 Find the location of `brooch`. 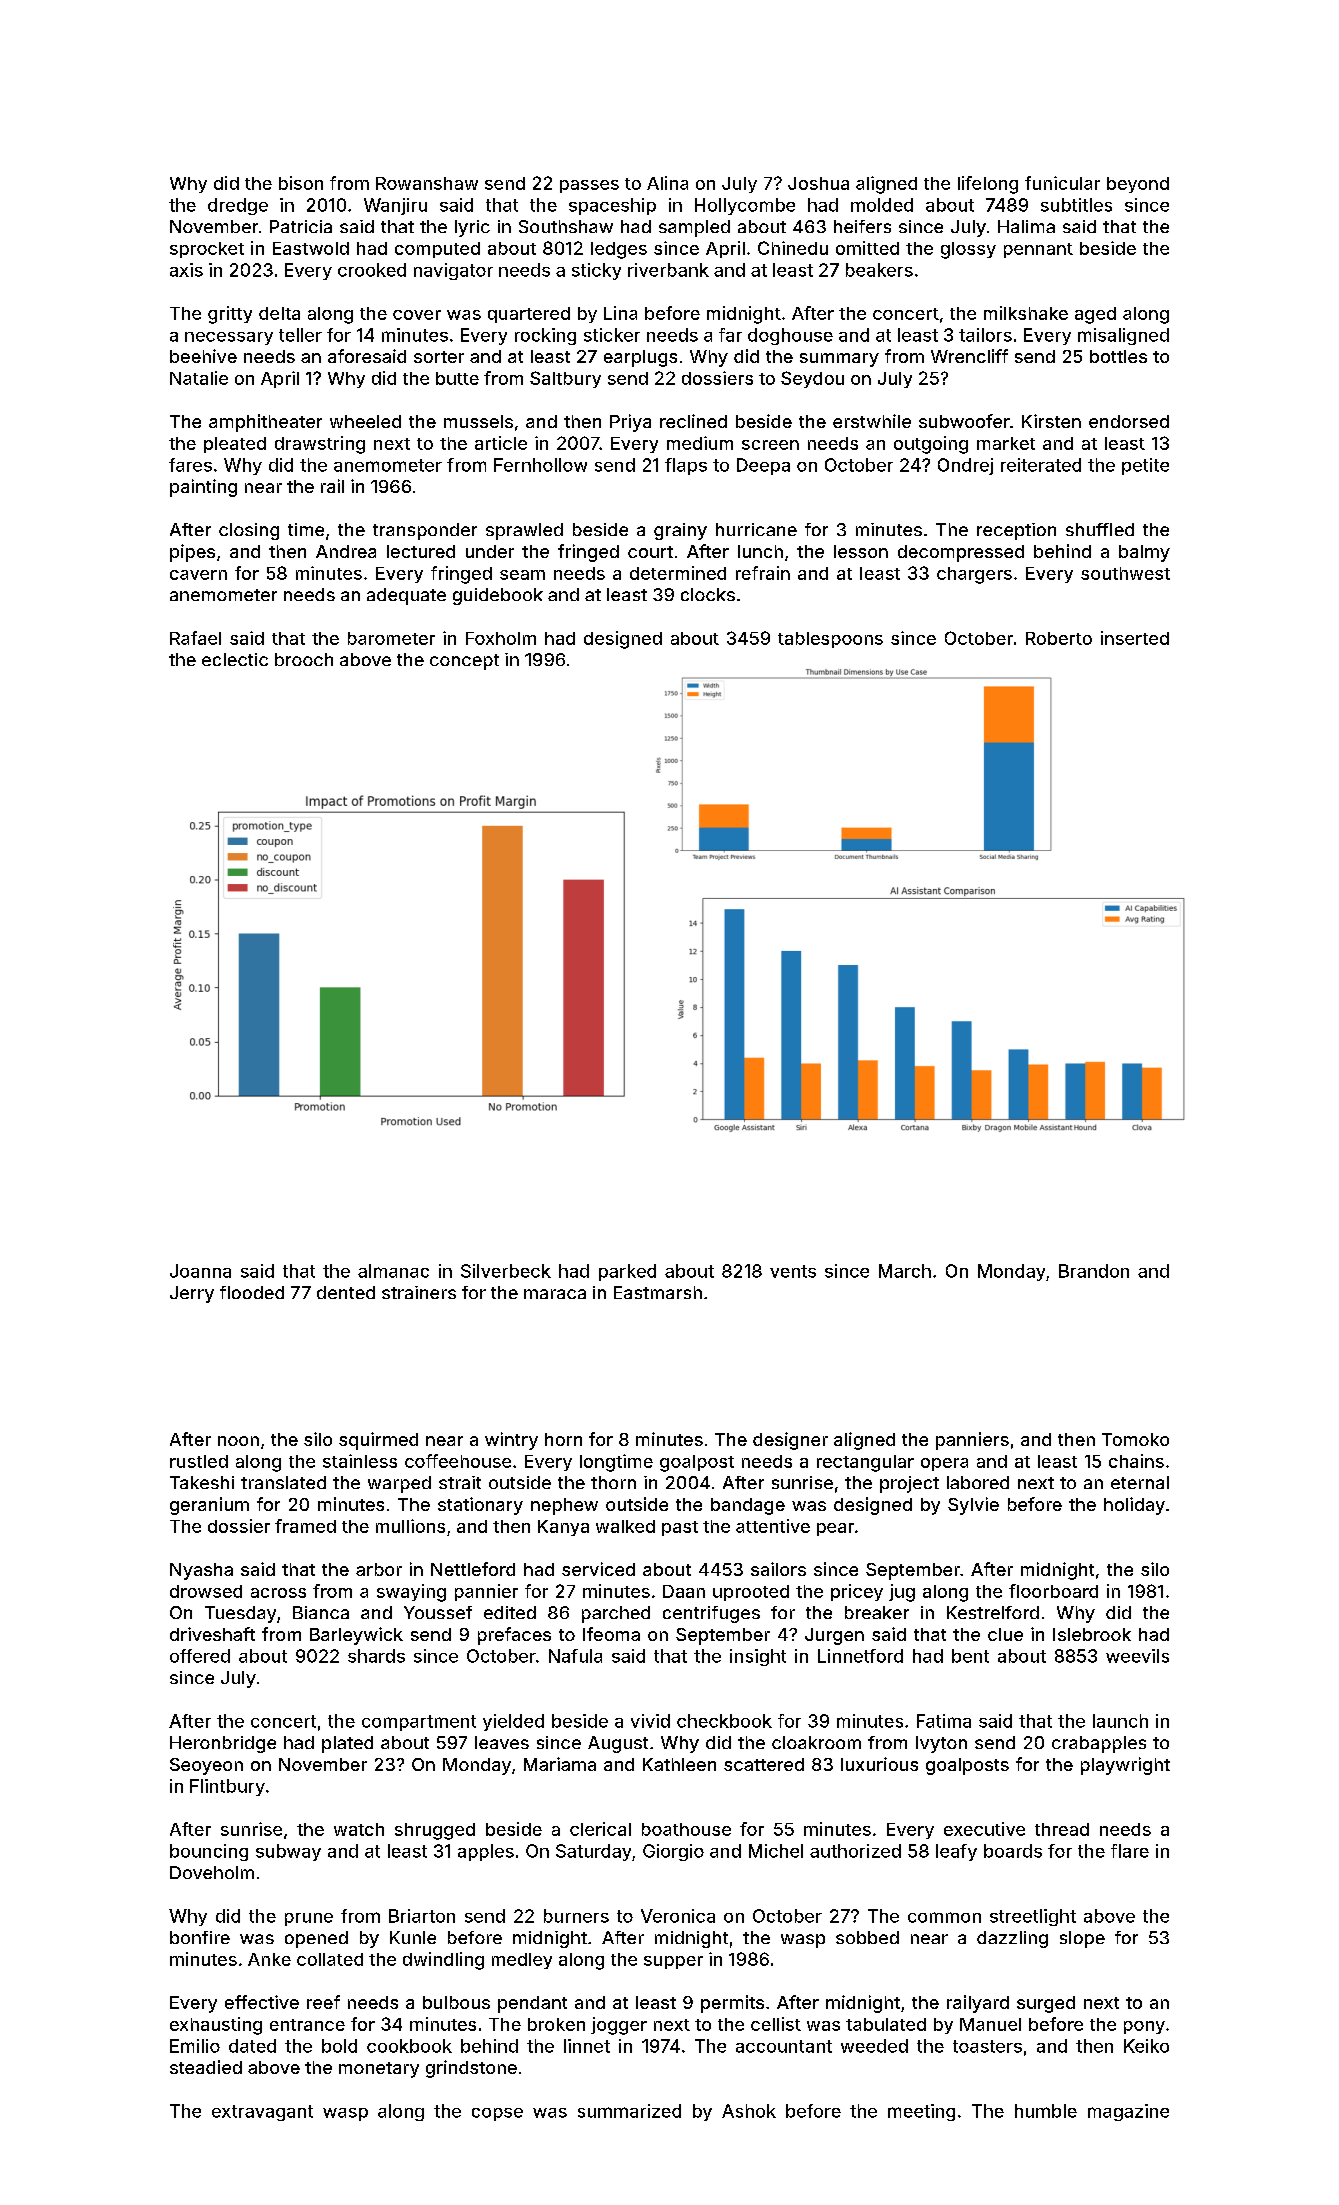

brooch is located at coordinates (304, 659).
